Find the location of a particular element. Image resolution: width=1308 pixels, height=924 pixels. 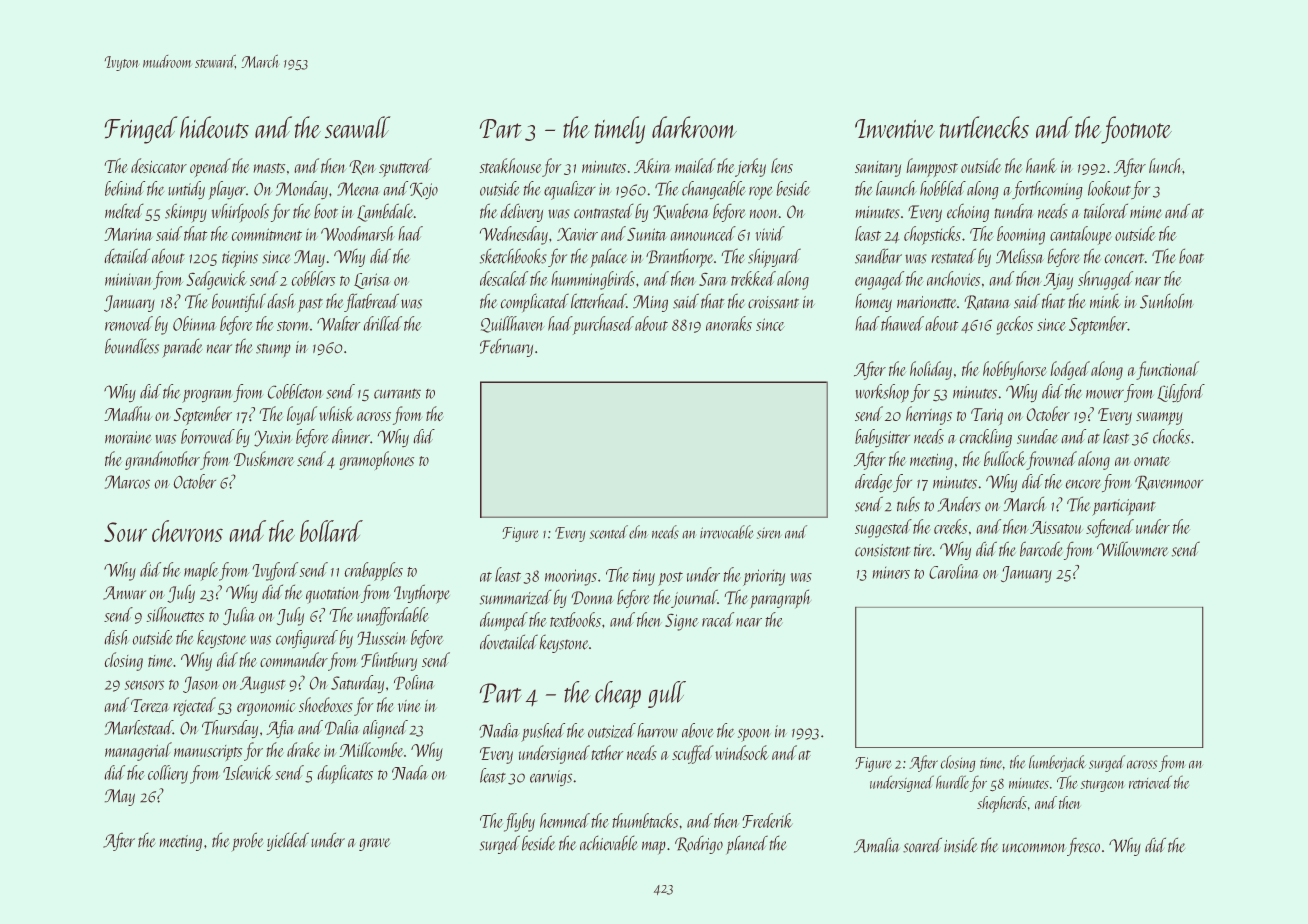

currants is located at coordinates (397, 394).
